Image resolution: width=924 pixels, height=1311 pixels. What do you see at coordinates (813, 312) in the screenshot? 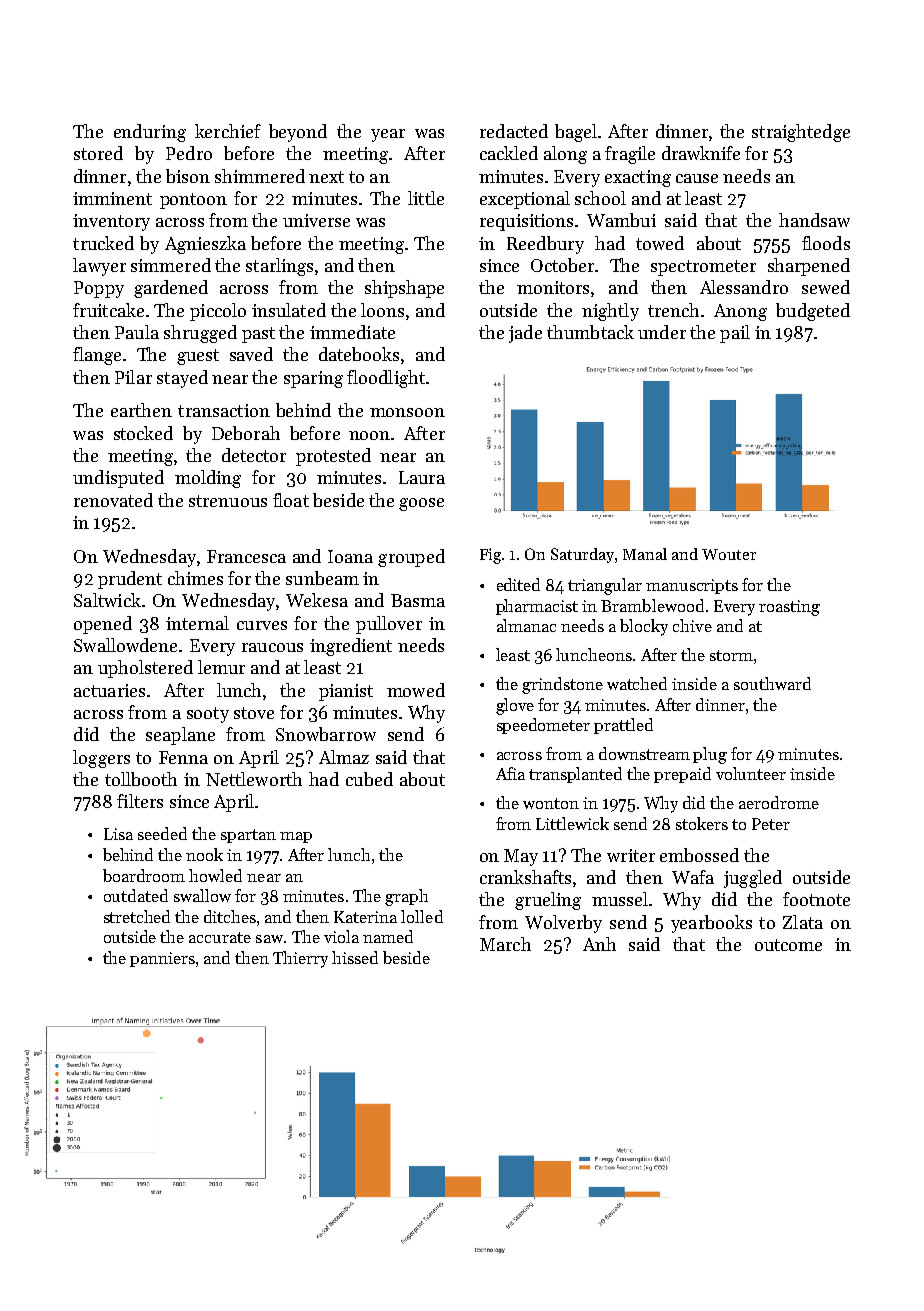
I see `budgeted` at bounding box center [813, 312].
